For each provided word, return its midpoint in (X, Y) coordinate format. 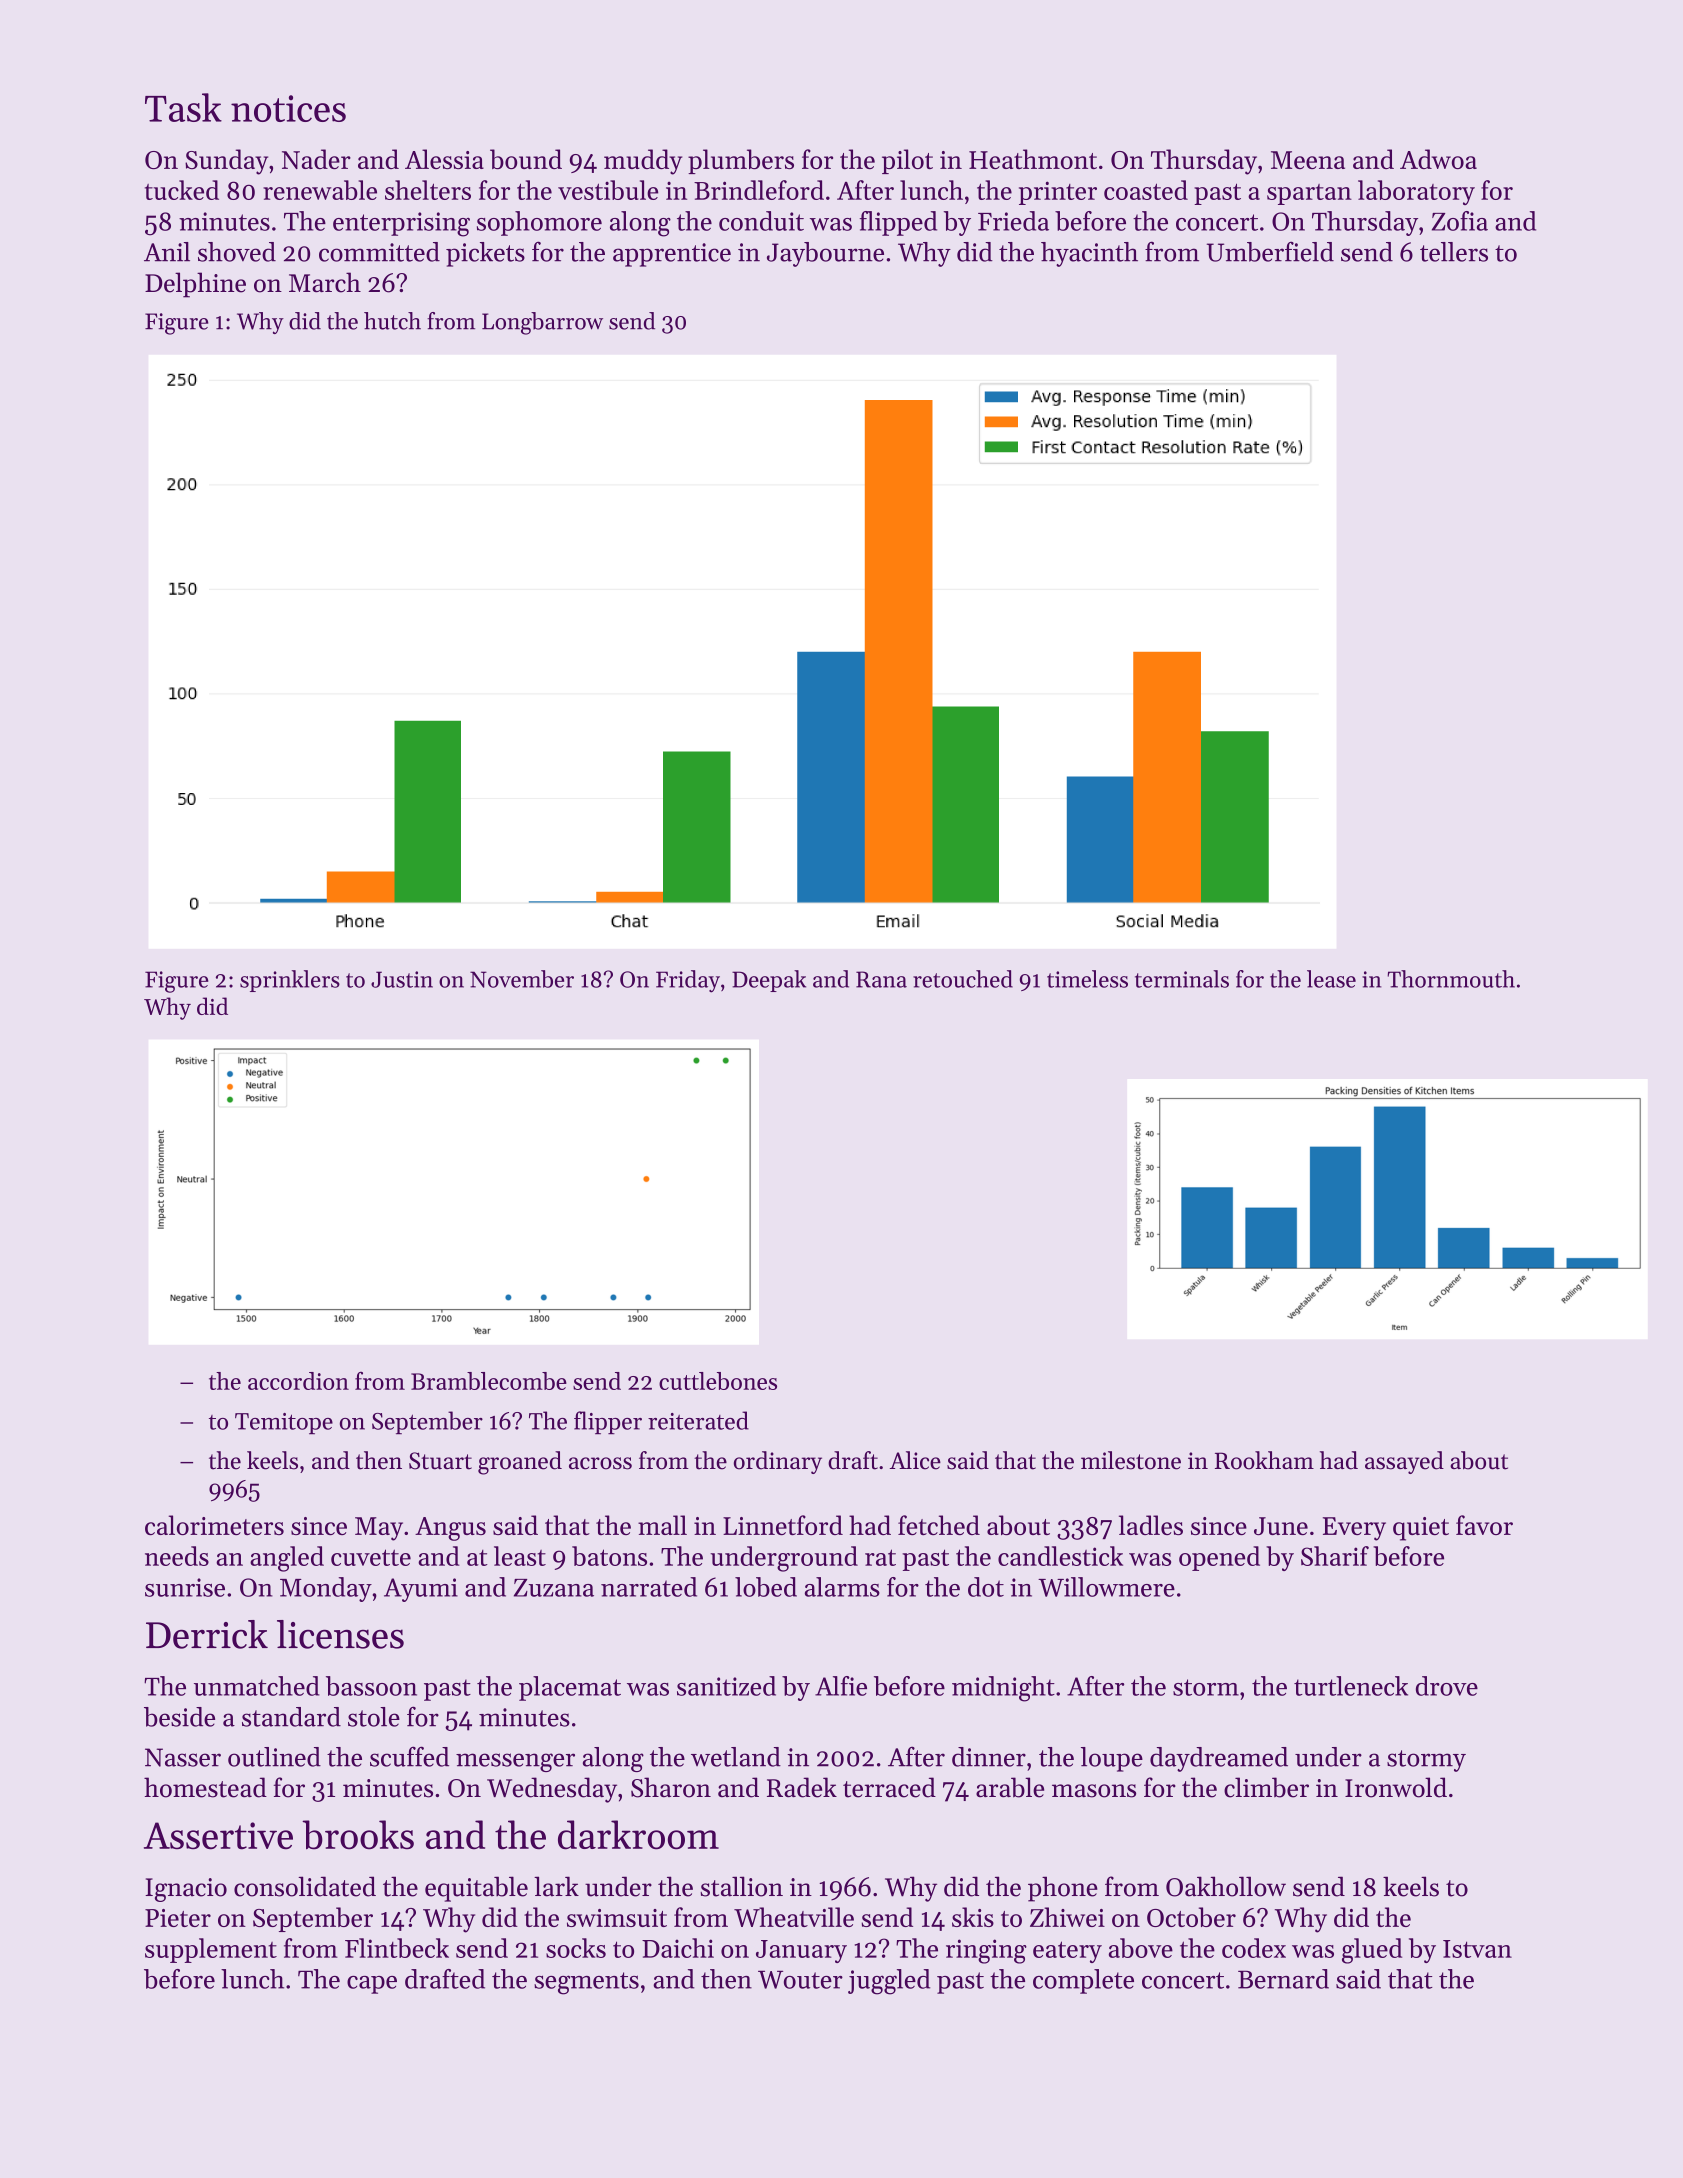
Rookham (1264, 1460)
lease (1331, 979)
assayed (1404, 1462)
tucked (182, 190)
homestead (205, 1787)
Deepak (769, 981)
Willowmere (1106, 1587)
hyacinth (1089, 254)
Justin (402, 979)
